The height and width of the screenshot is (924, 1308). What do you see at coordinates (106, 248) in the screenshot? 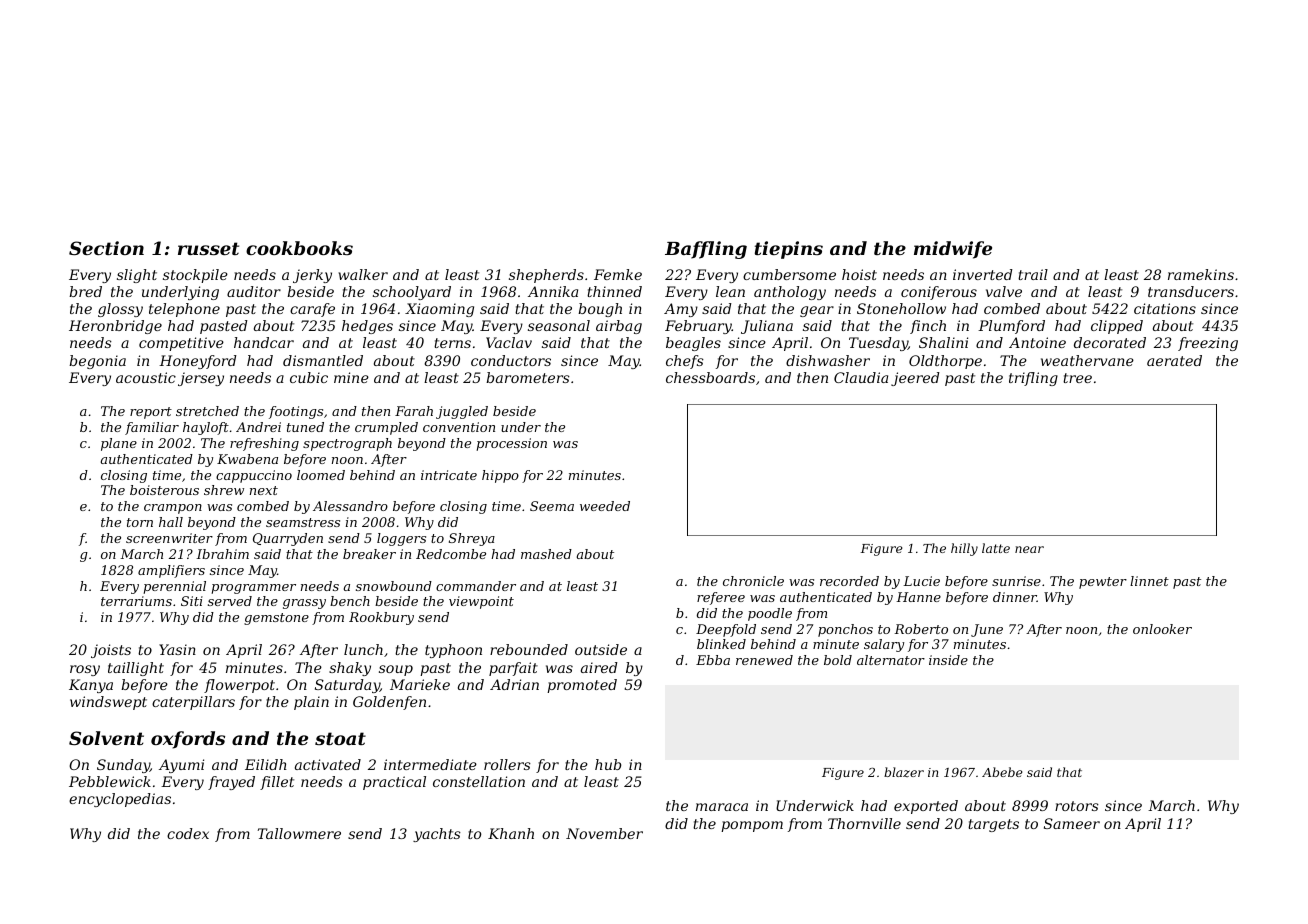
I see `Section` at bounding box center [106, 248].
